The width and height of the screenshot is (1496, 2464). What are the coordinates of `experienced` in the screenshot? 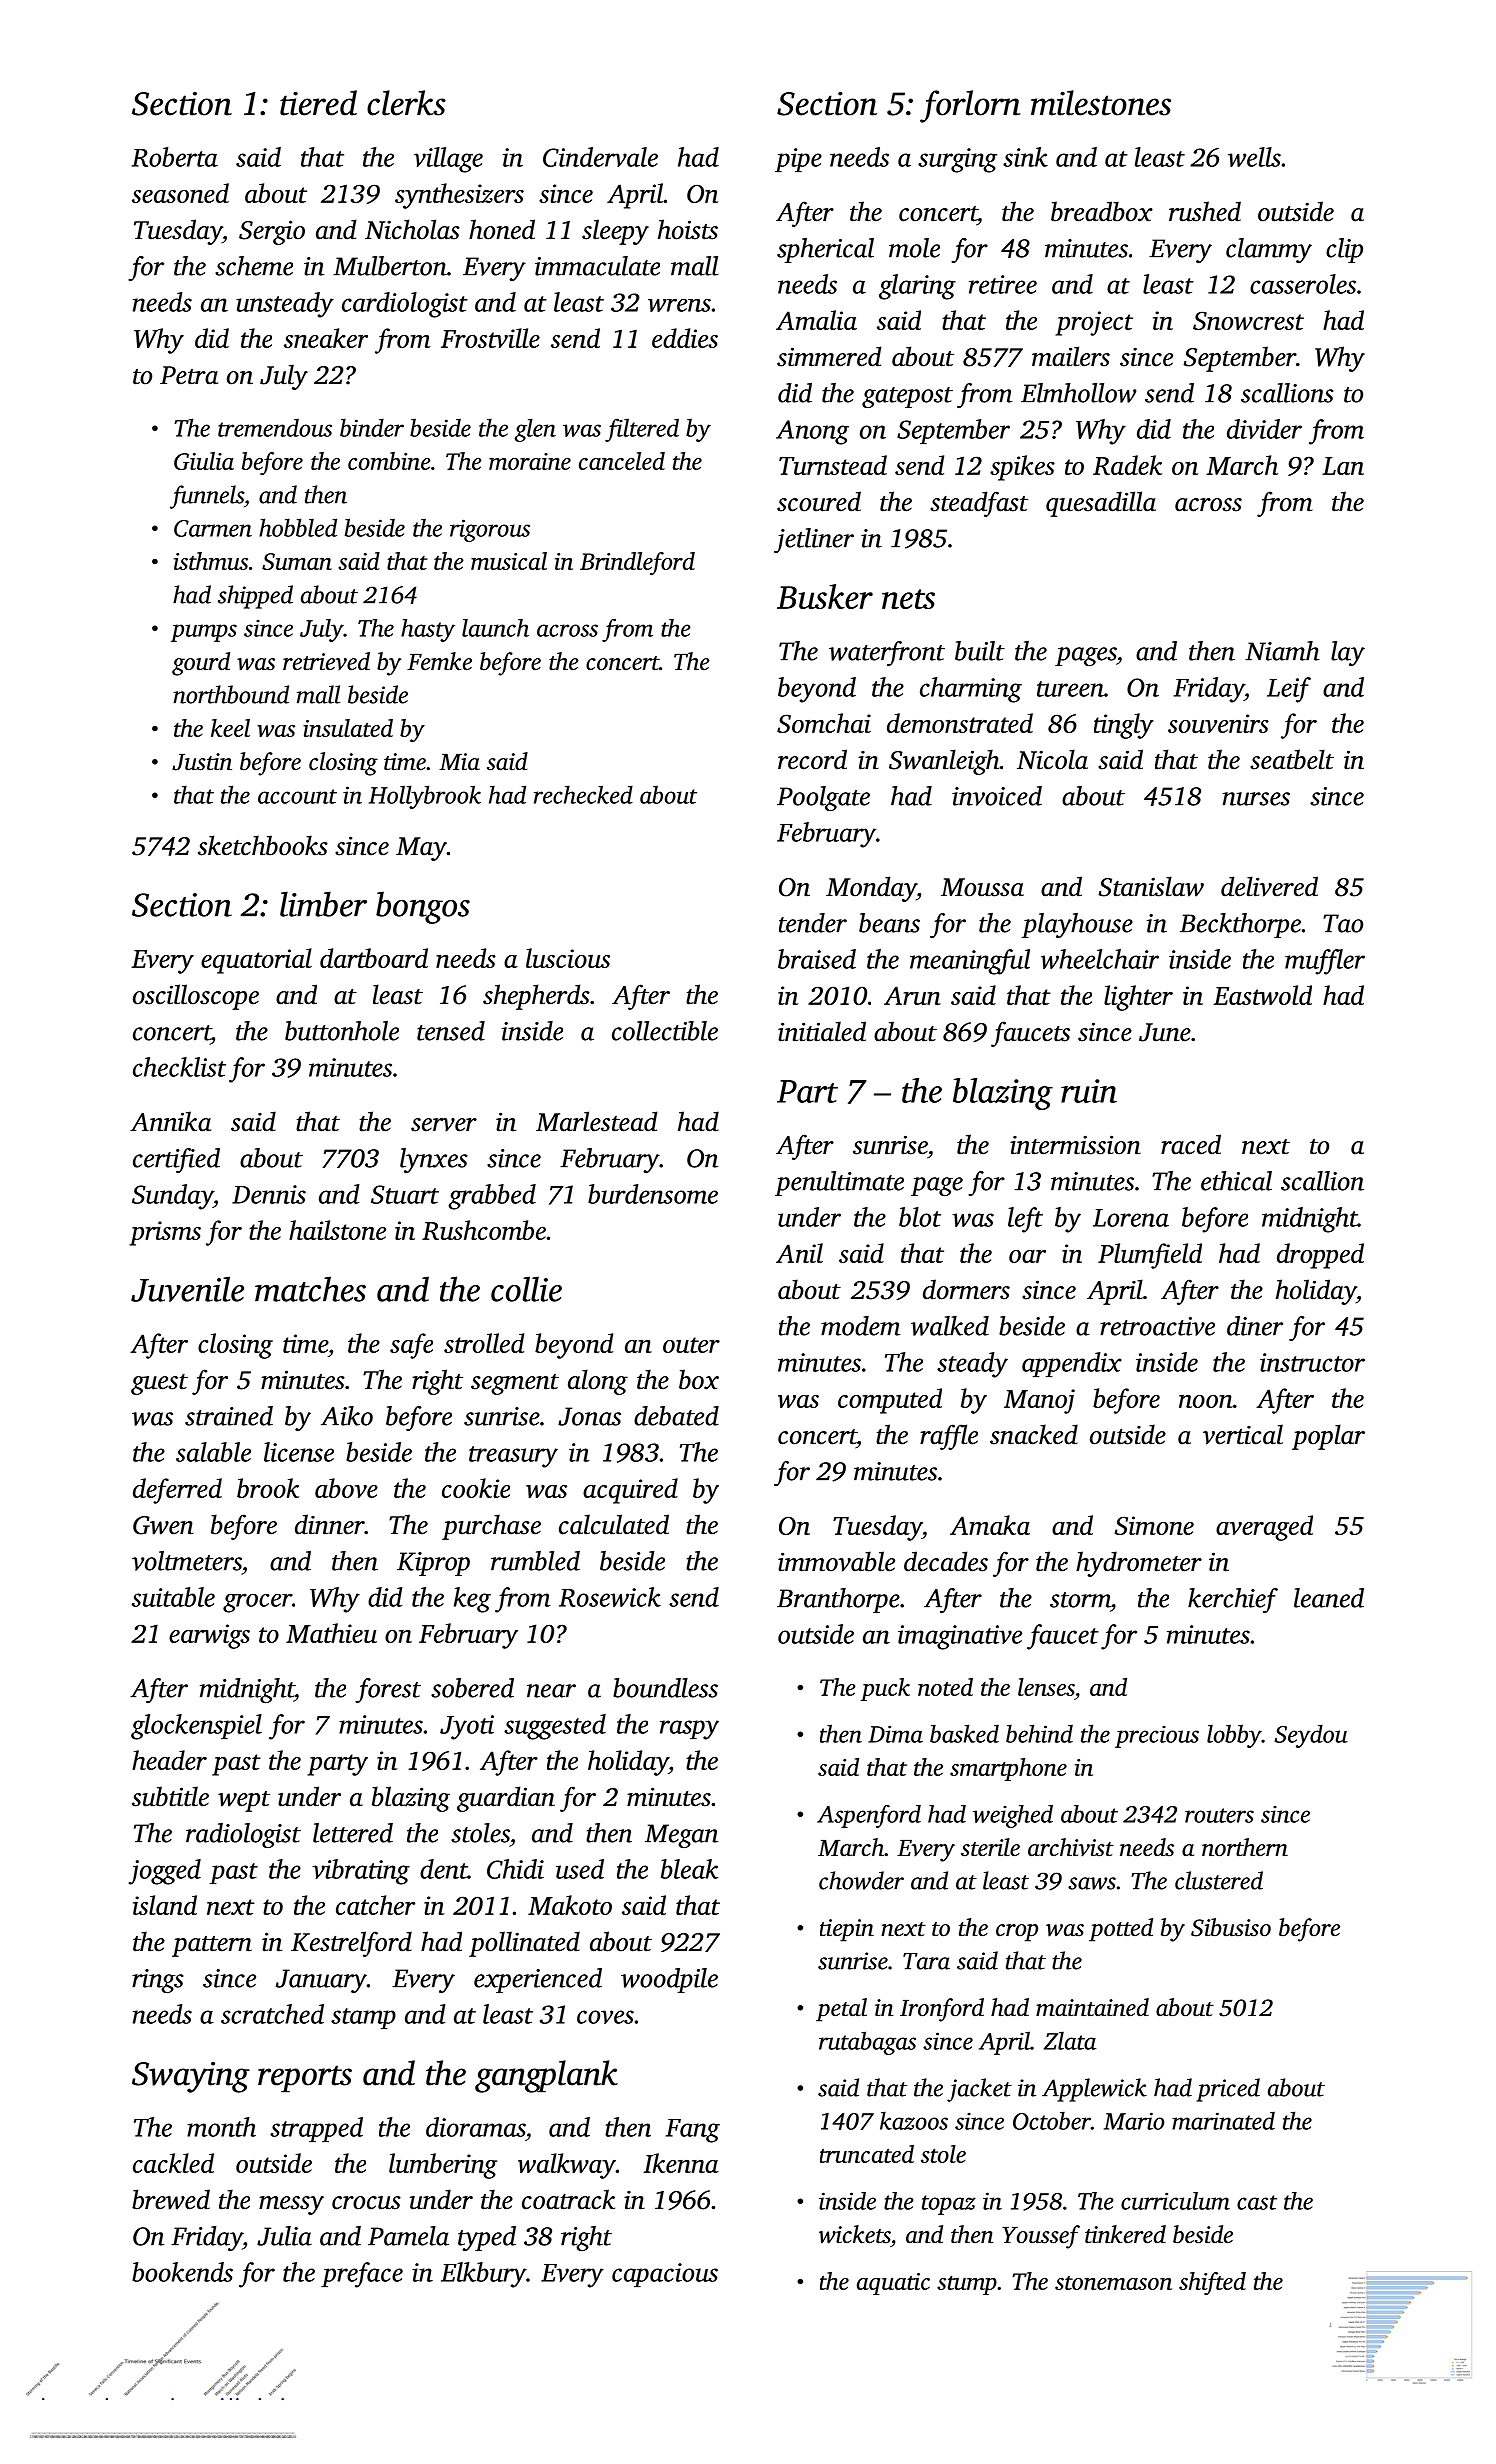 It's located at (538, 1980).
